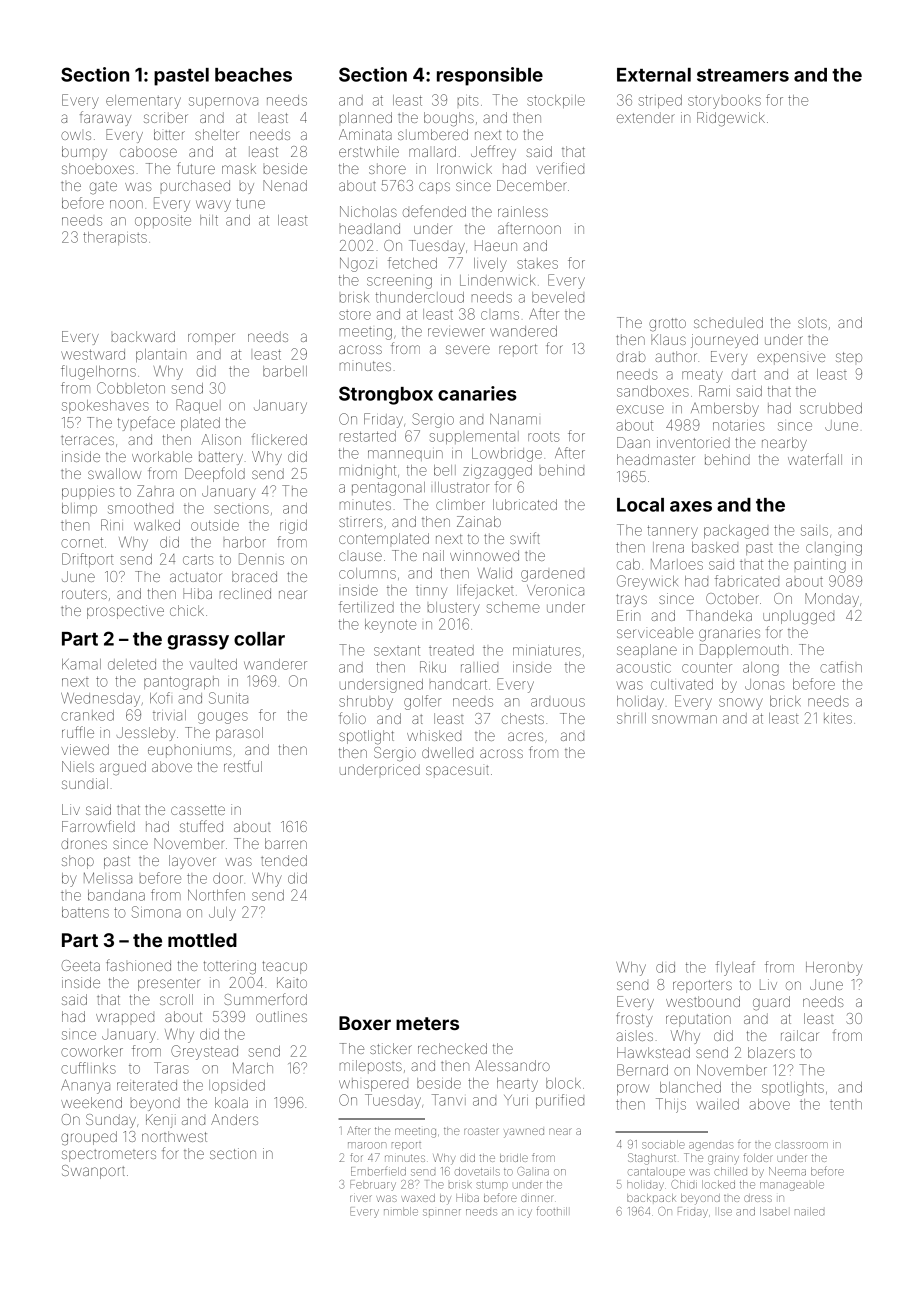 The width and height of the image is (924, 1308). What do you see at coordinates (401, 1211) in the image?
I see `nimble` at bounding box center [401, 1211].
